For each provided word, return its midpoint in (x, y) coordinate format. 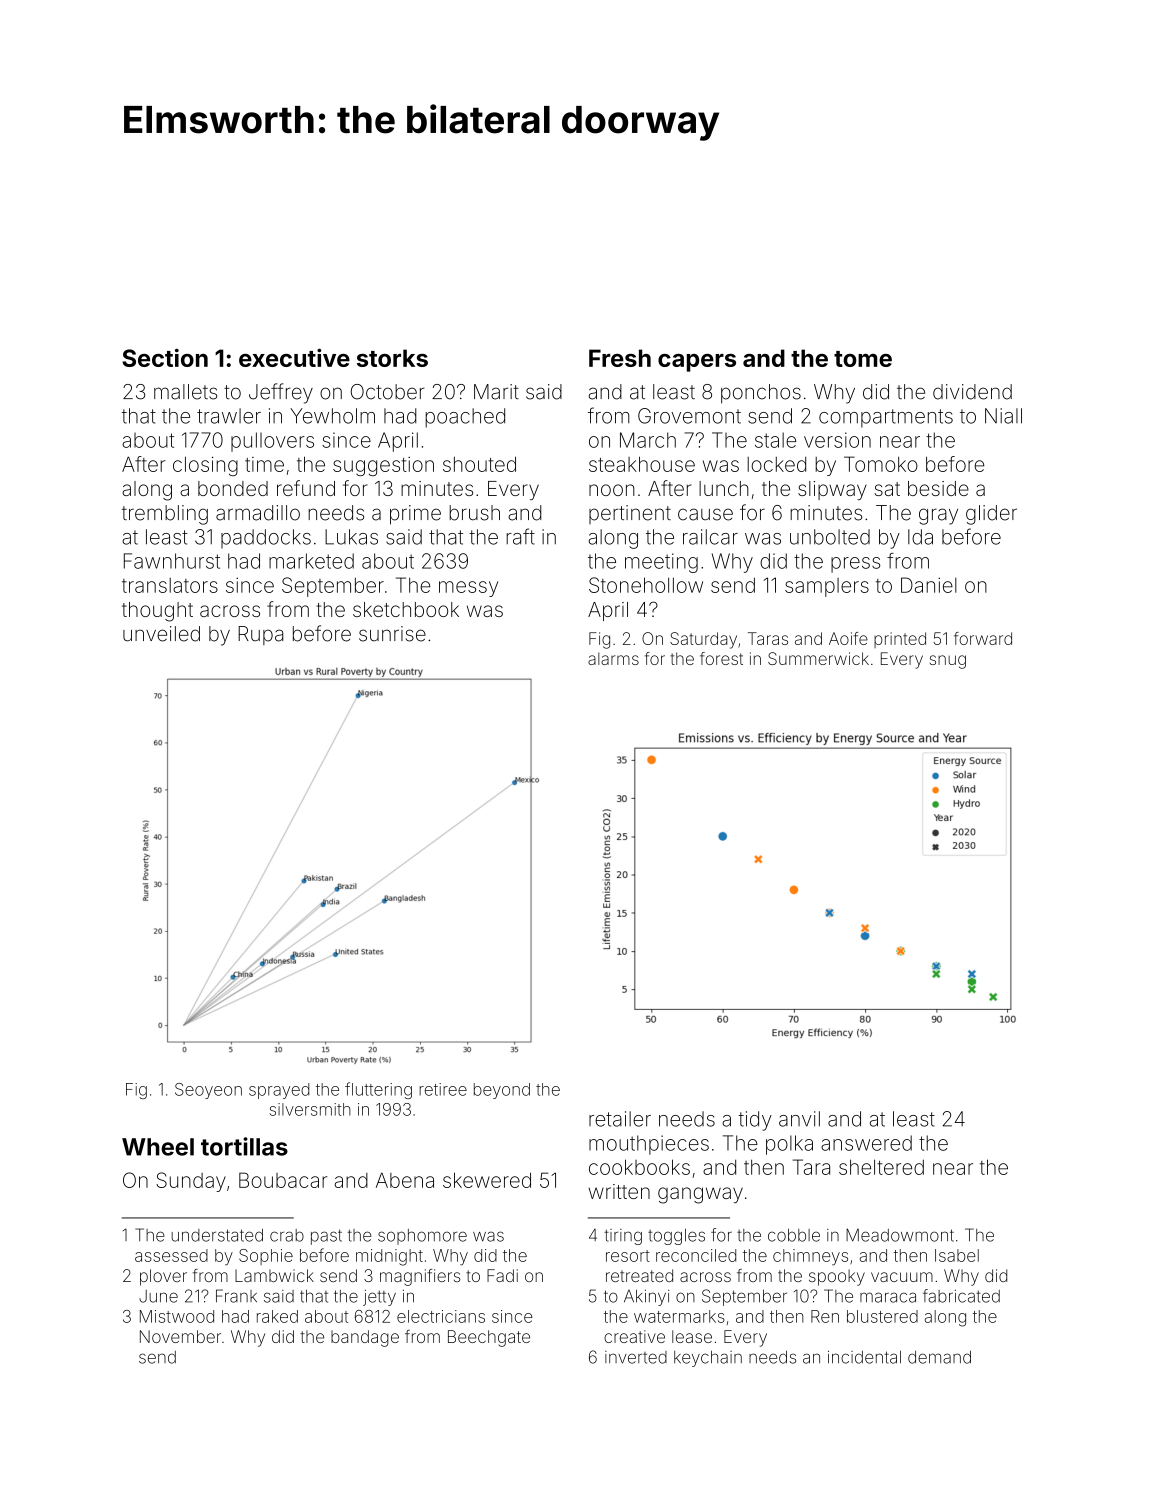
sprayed (279, 1091)
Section (165, 358)
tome (863, 359)
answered (866, 1143)
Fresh (620, 358)
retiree (443, 1089)
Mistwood (177, 1316)
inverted (636, 1357)
